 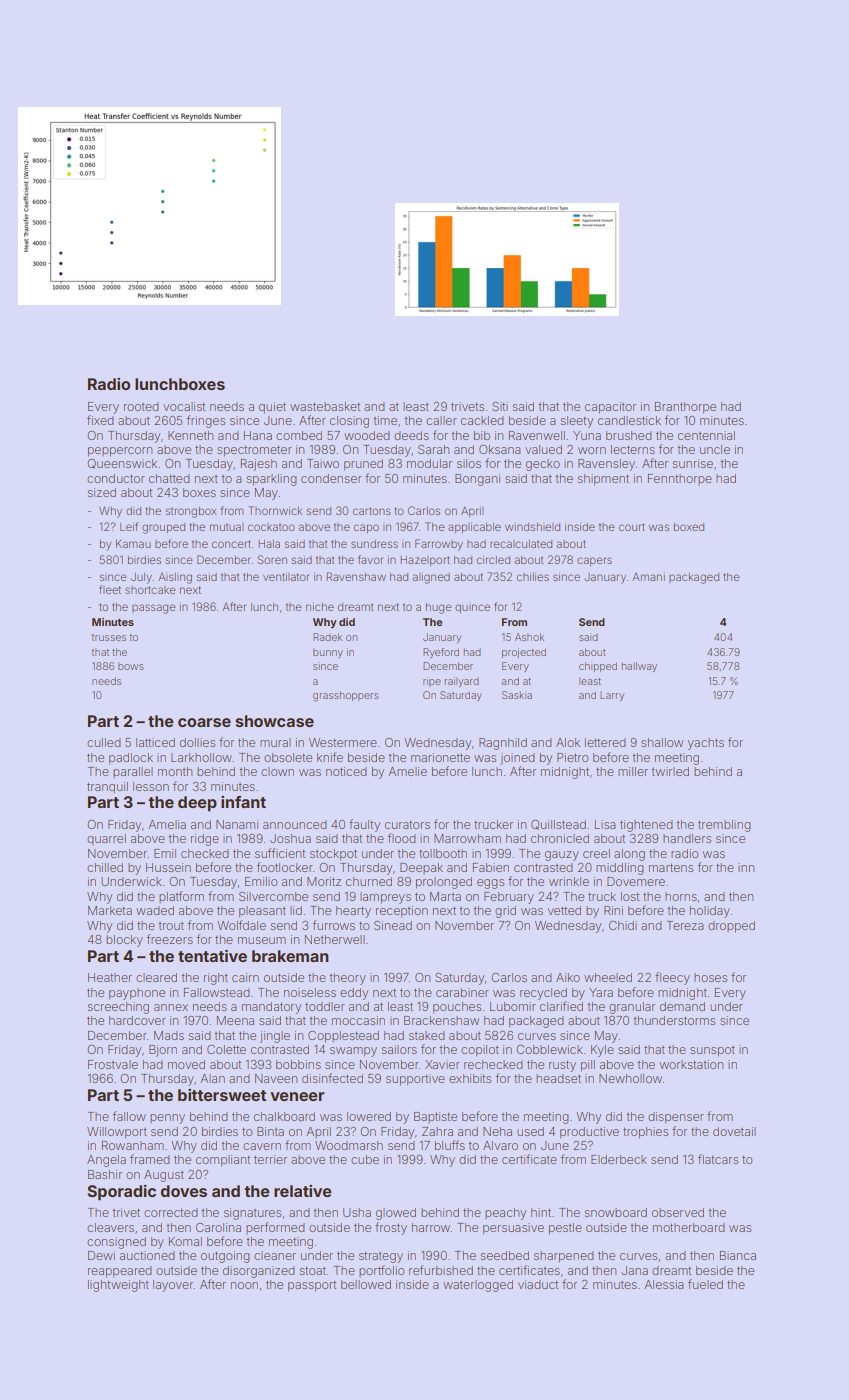 I want to click on boxed, so click(x=689, y=527).
